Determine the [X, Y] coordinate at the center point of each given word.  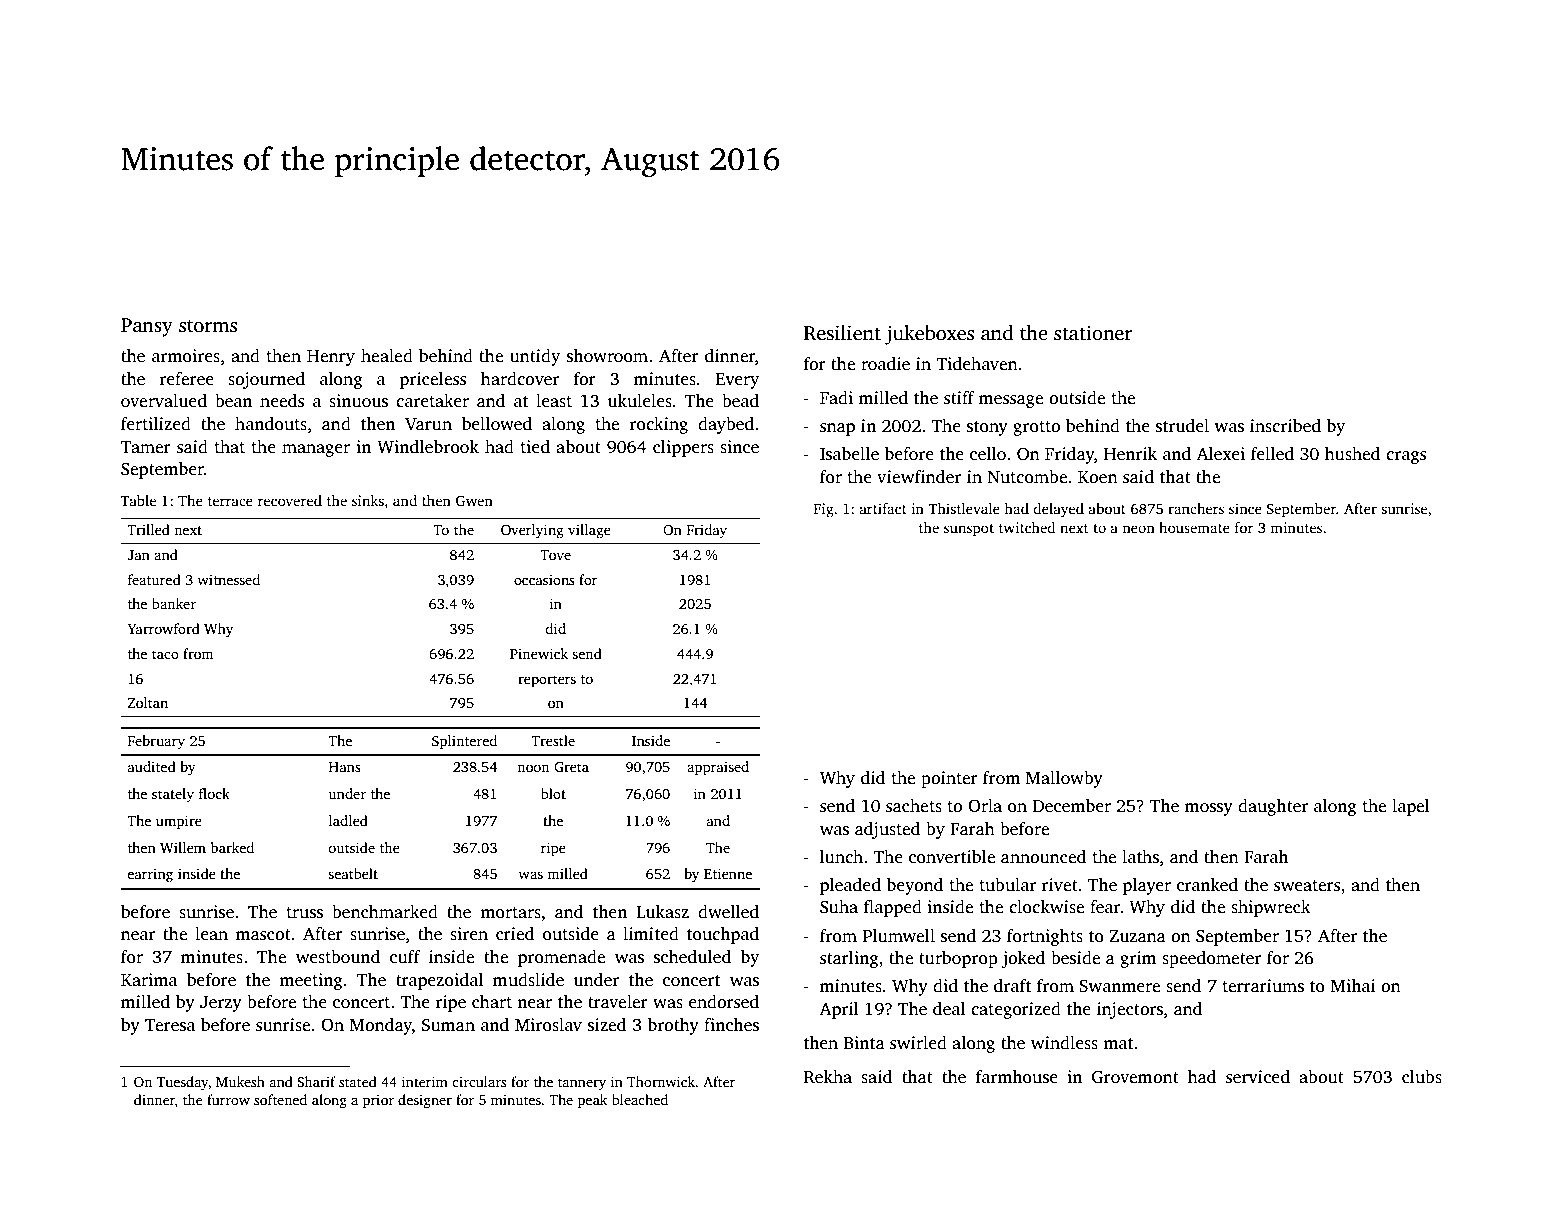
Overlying [532, 531]
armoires [186, 356]
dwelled [728, 912]
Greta [571, 767]
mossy [1209, 809]
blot [553, 793]
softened [280, 1099]
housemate [1194, 527]
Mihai [1353, 985]
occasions [544, 579]
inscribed [1285, 426]
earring [150, 875]
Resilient [842, 333]
